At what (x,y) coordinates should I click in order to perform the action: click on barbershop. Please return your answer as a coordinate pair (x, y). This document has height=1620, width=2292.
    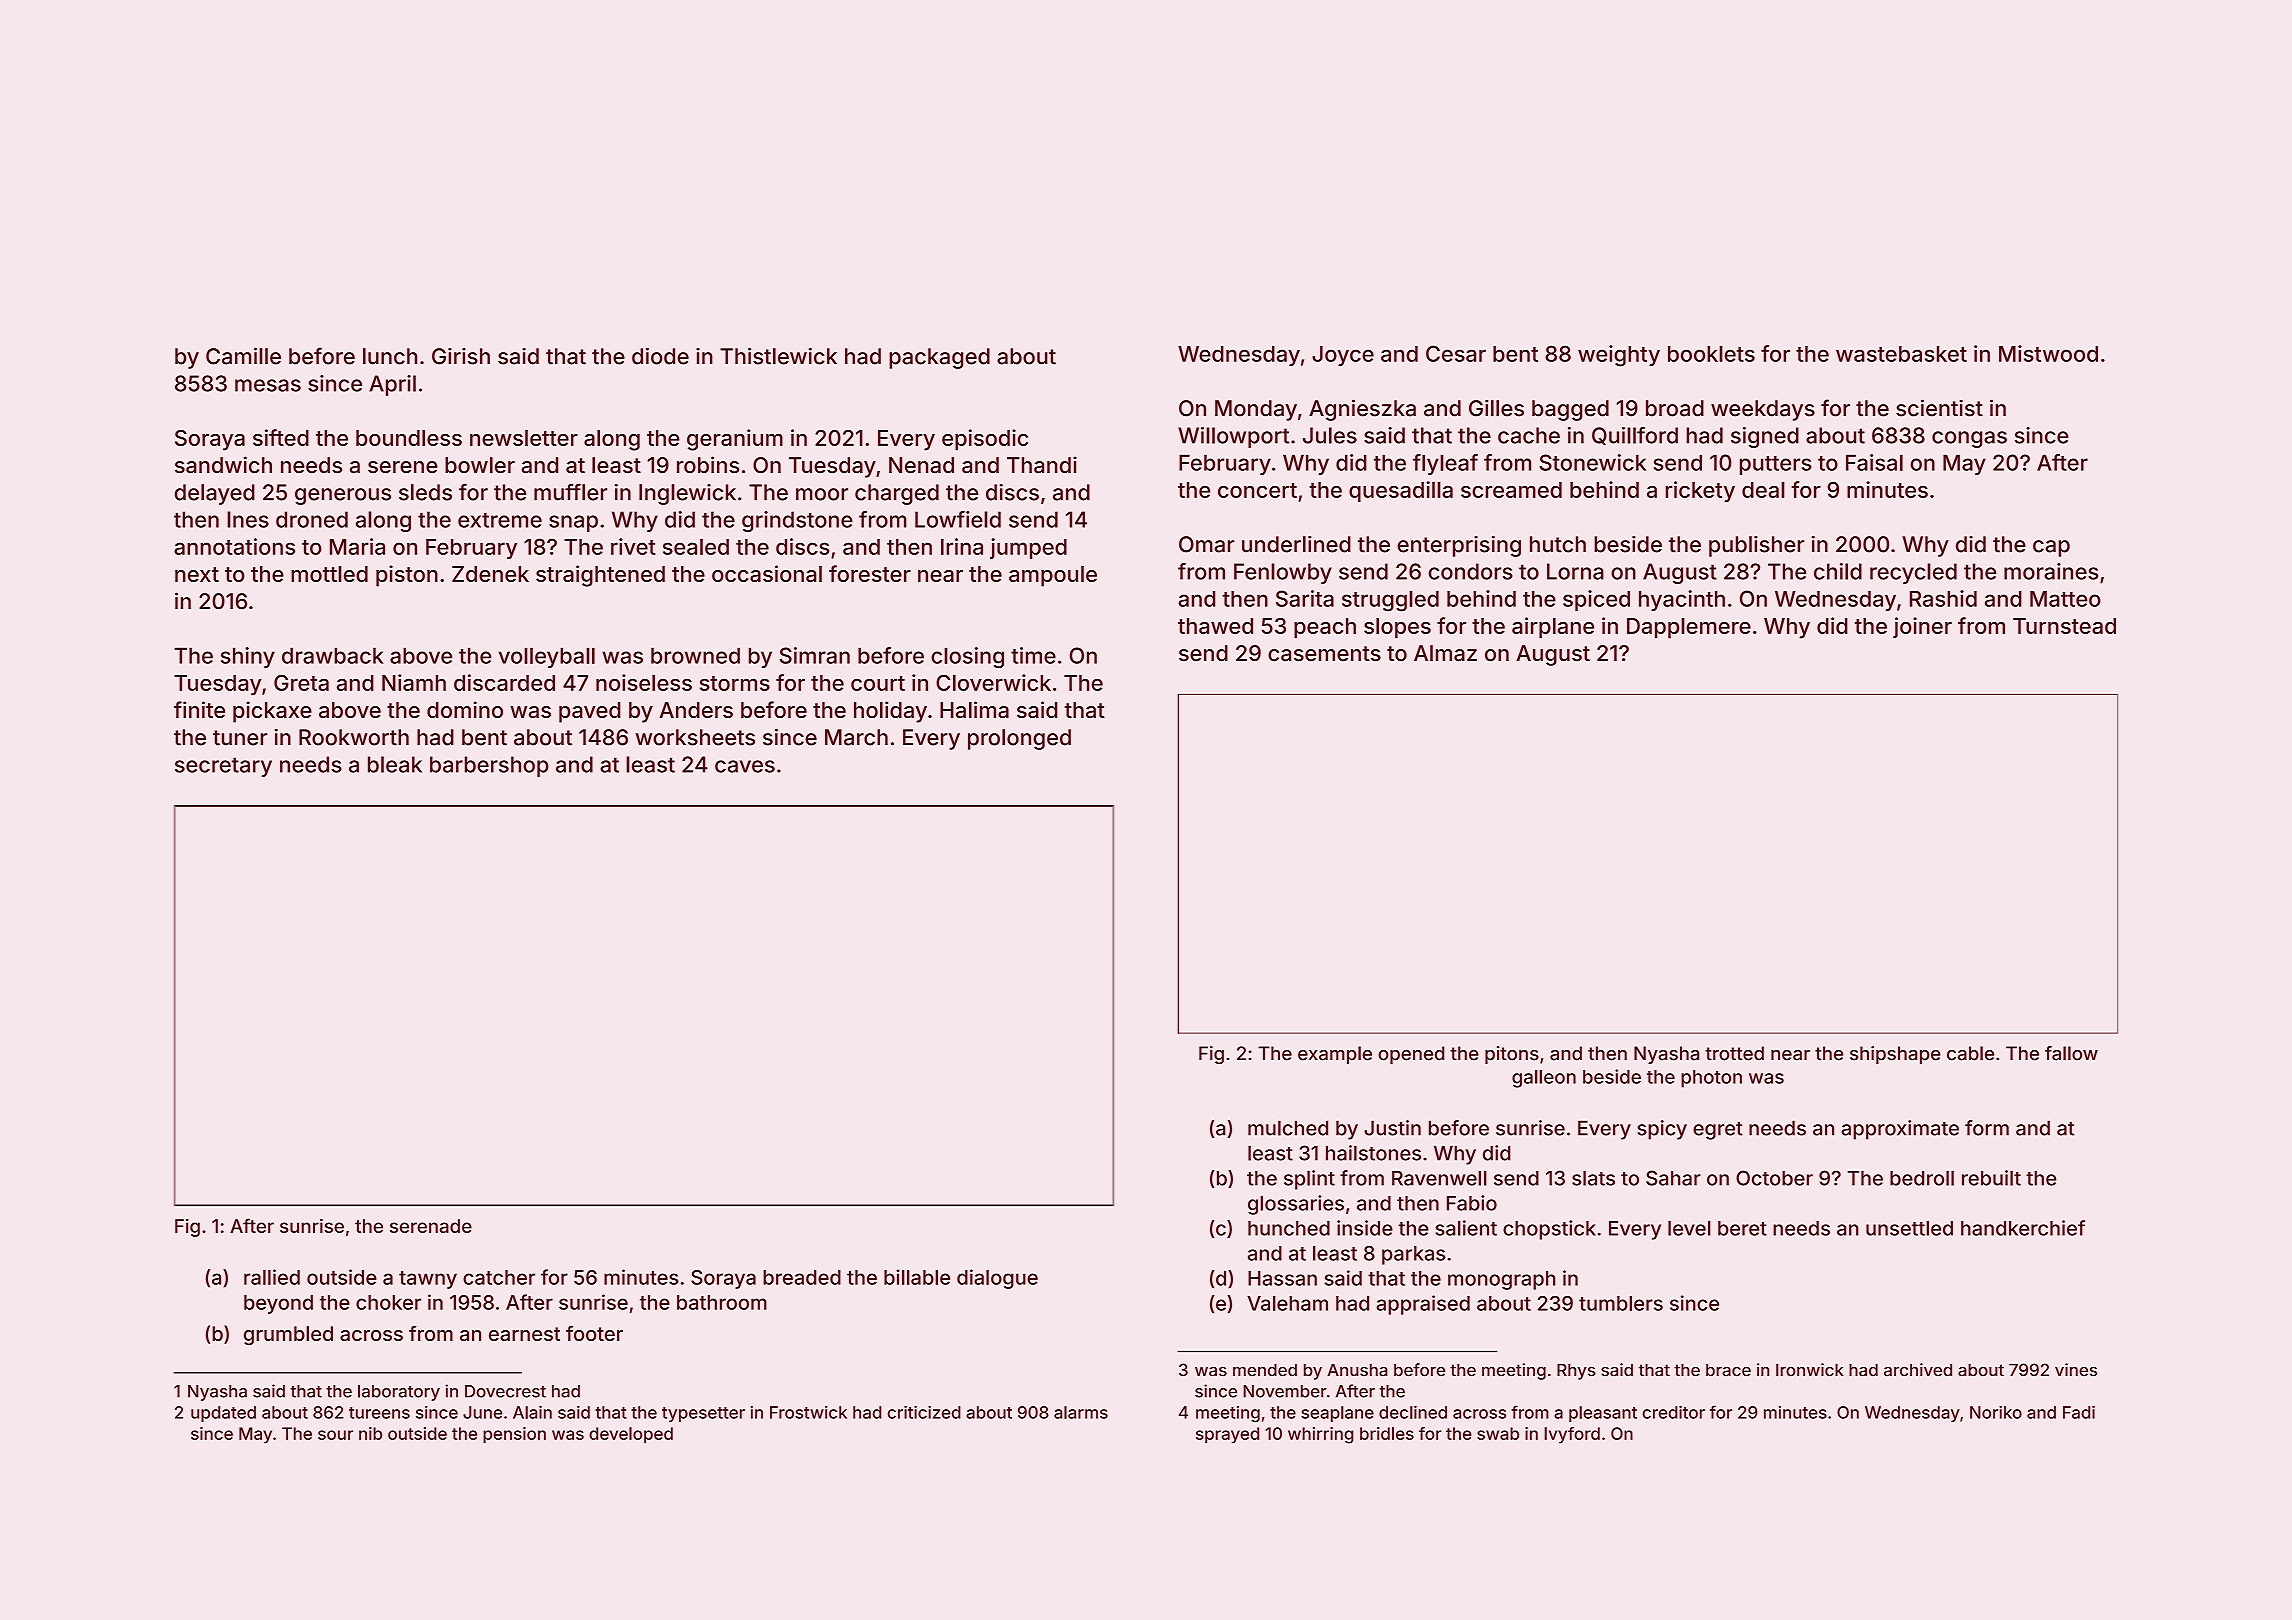
    Looking at the image, I should click on (489, 766).
